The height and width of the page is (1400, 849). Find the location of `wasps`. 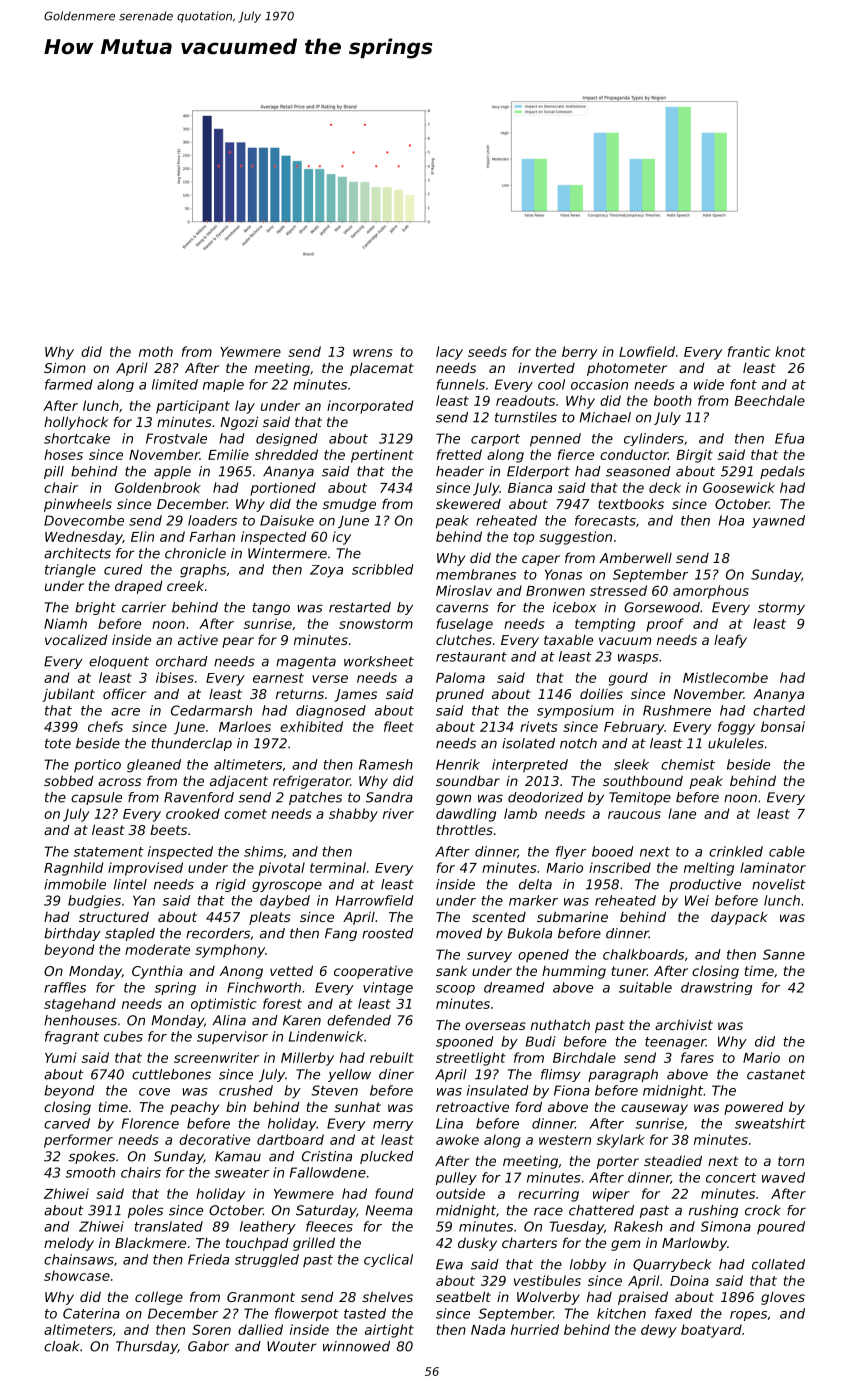

wasps is located at coordinates (638, 659).
